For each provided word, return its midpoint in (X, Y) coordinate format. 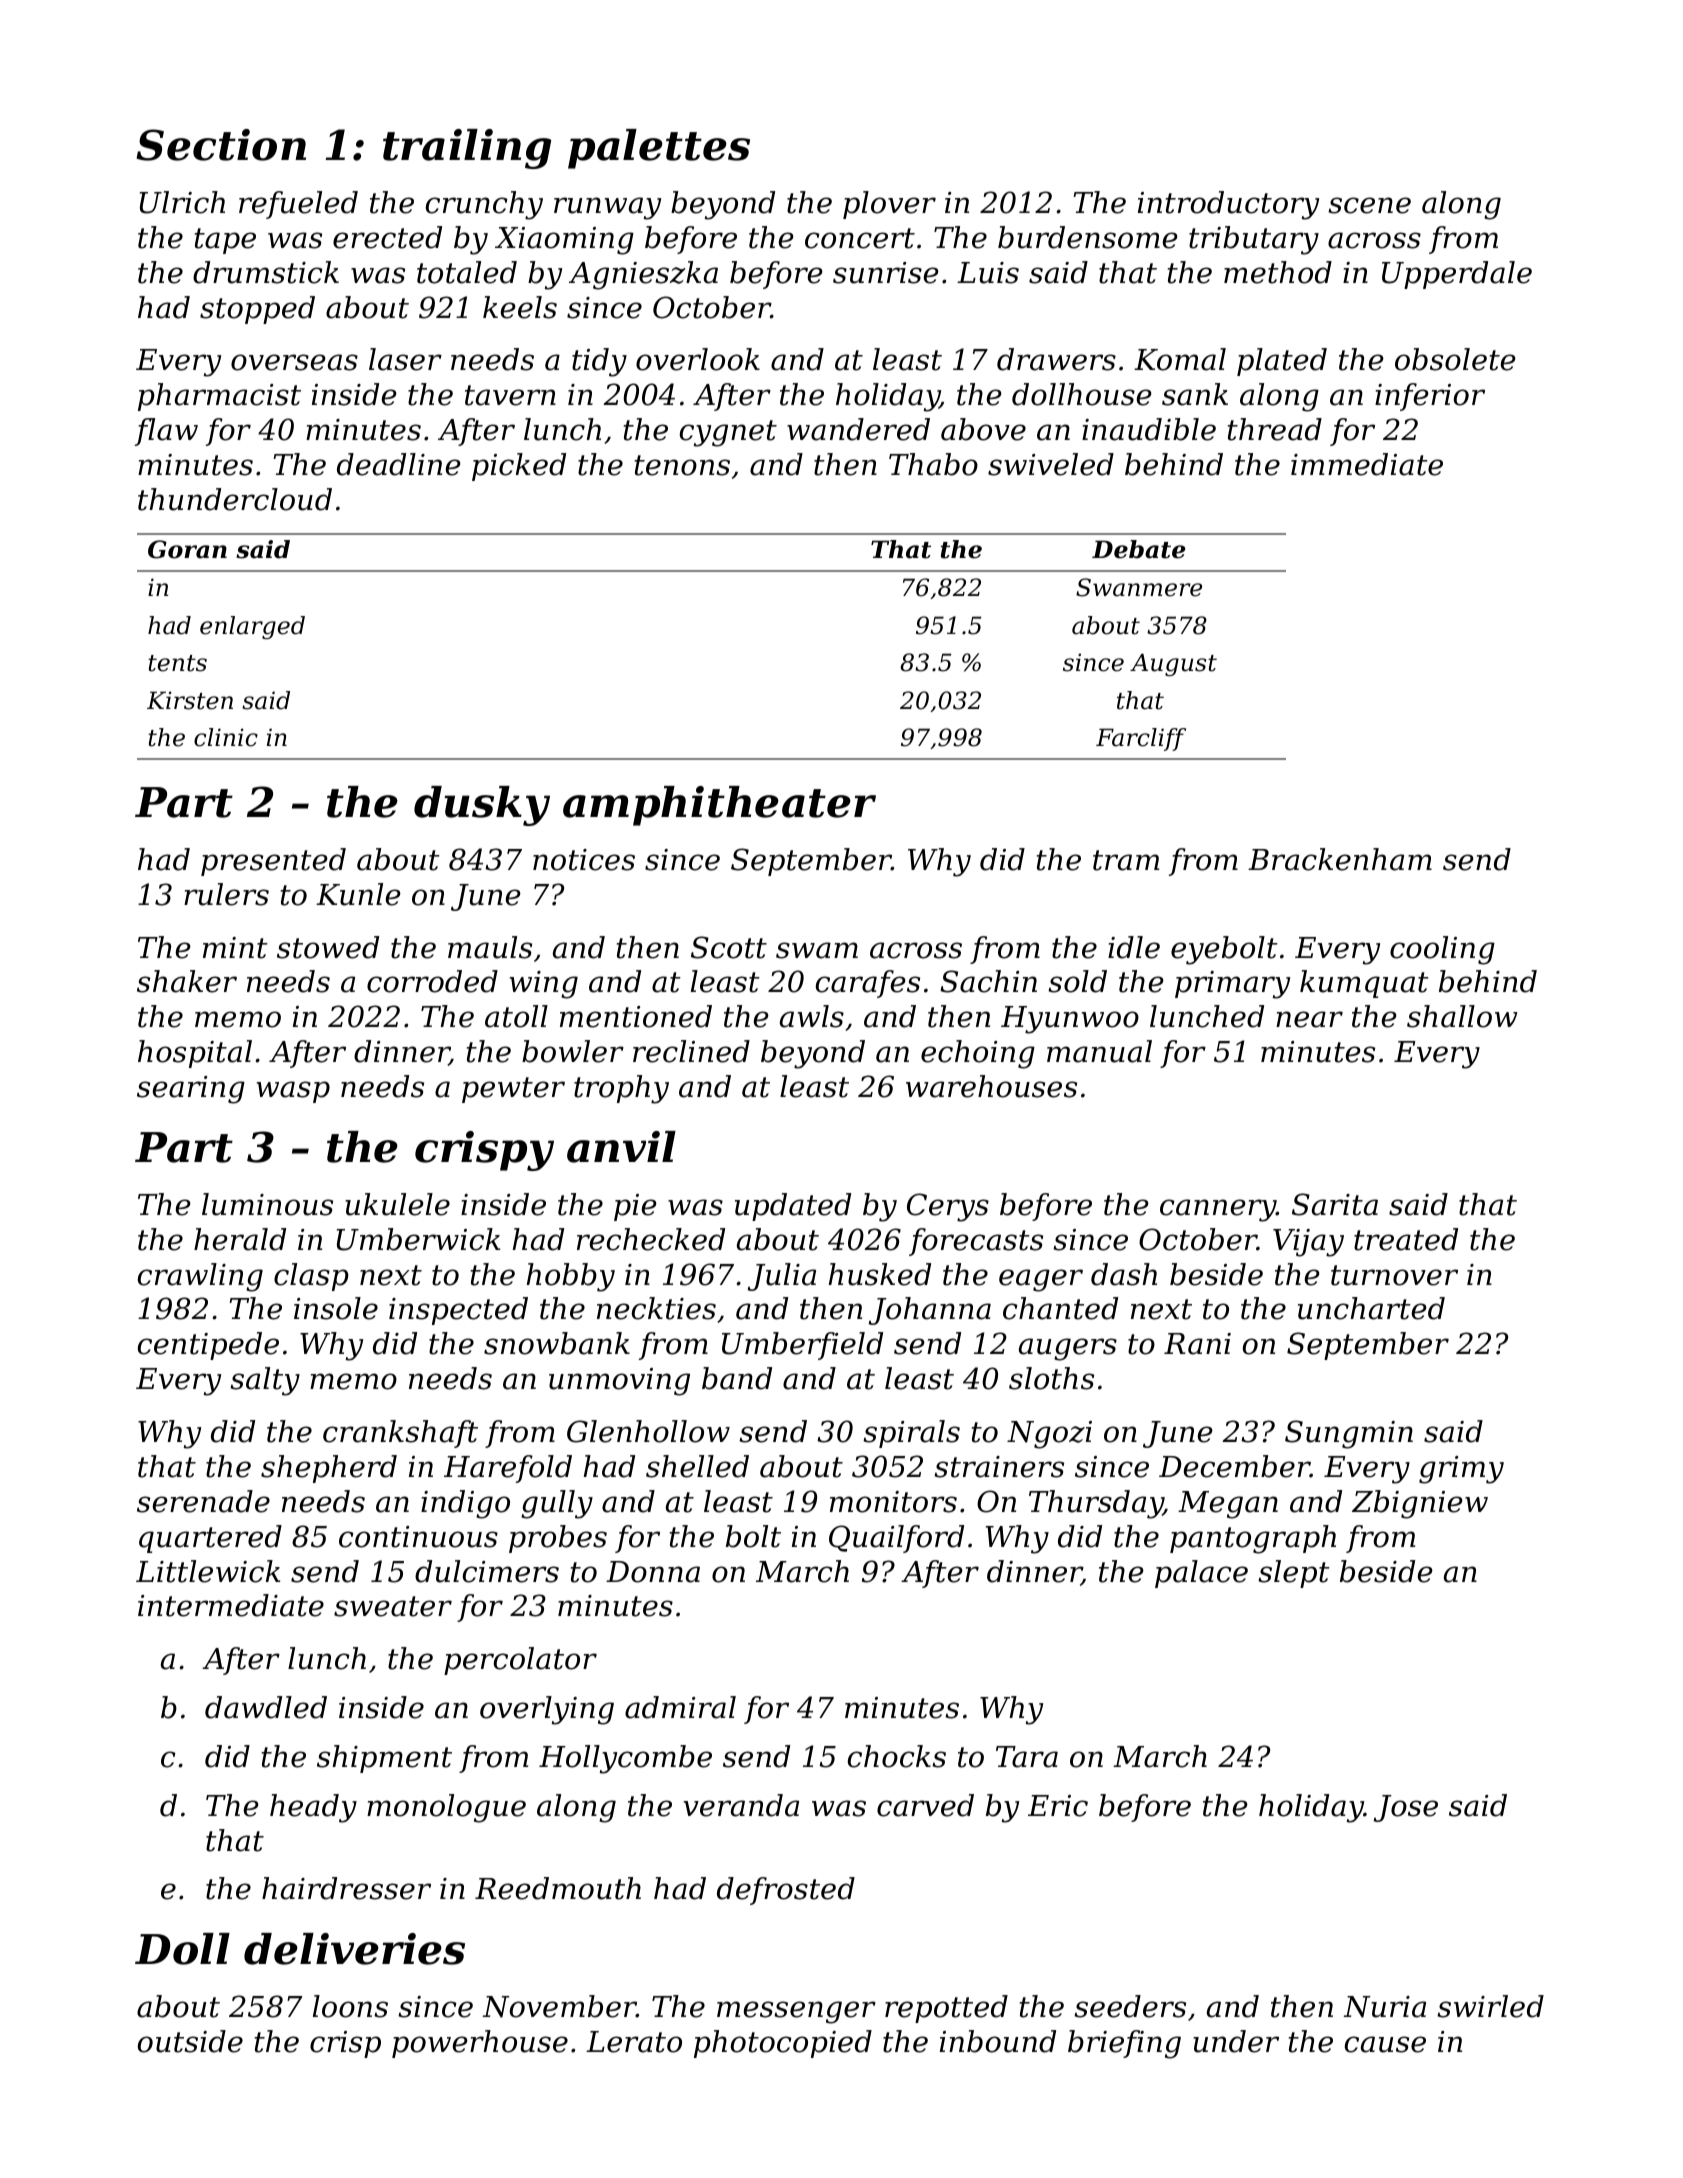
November (560, 2006)
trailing (467, 149)
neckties (656, 1308)
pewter (513, 1090)
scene (1369, 205)
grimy (1461, 1470)
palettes (659, 149)
